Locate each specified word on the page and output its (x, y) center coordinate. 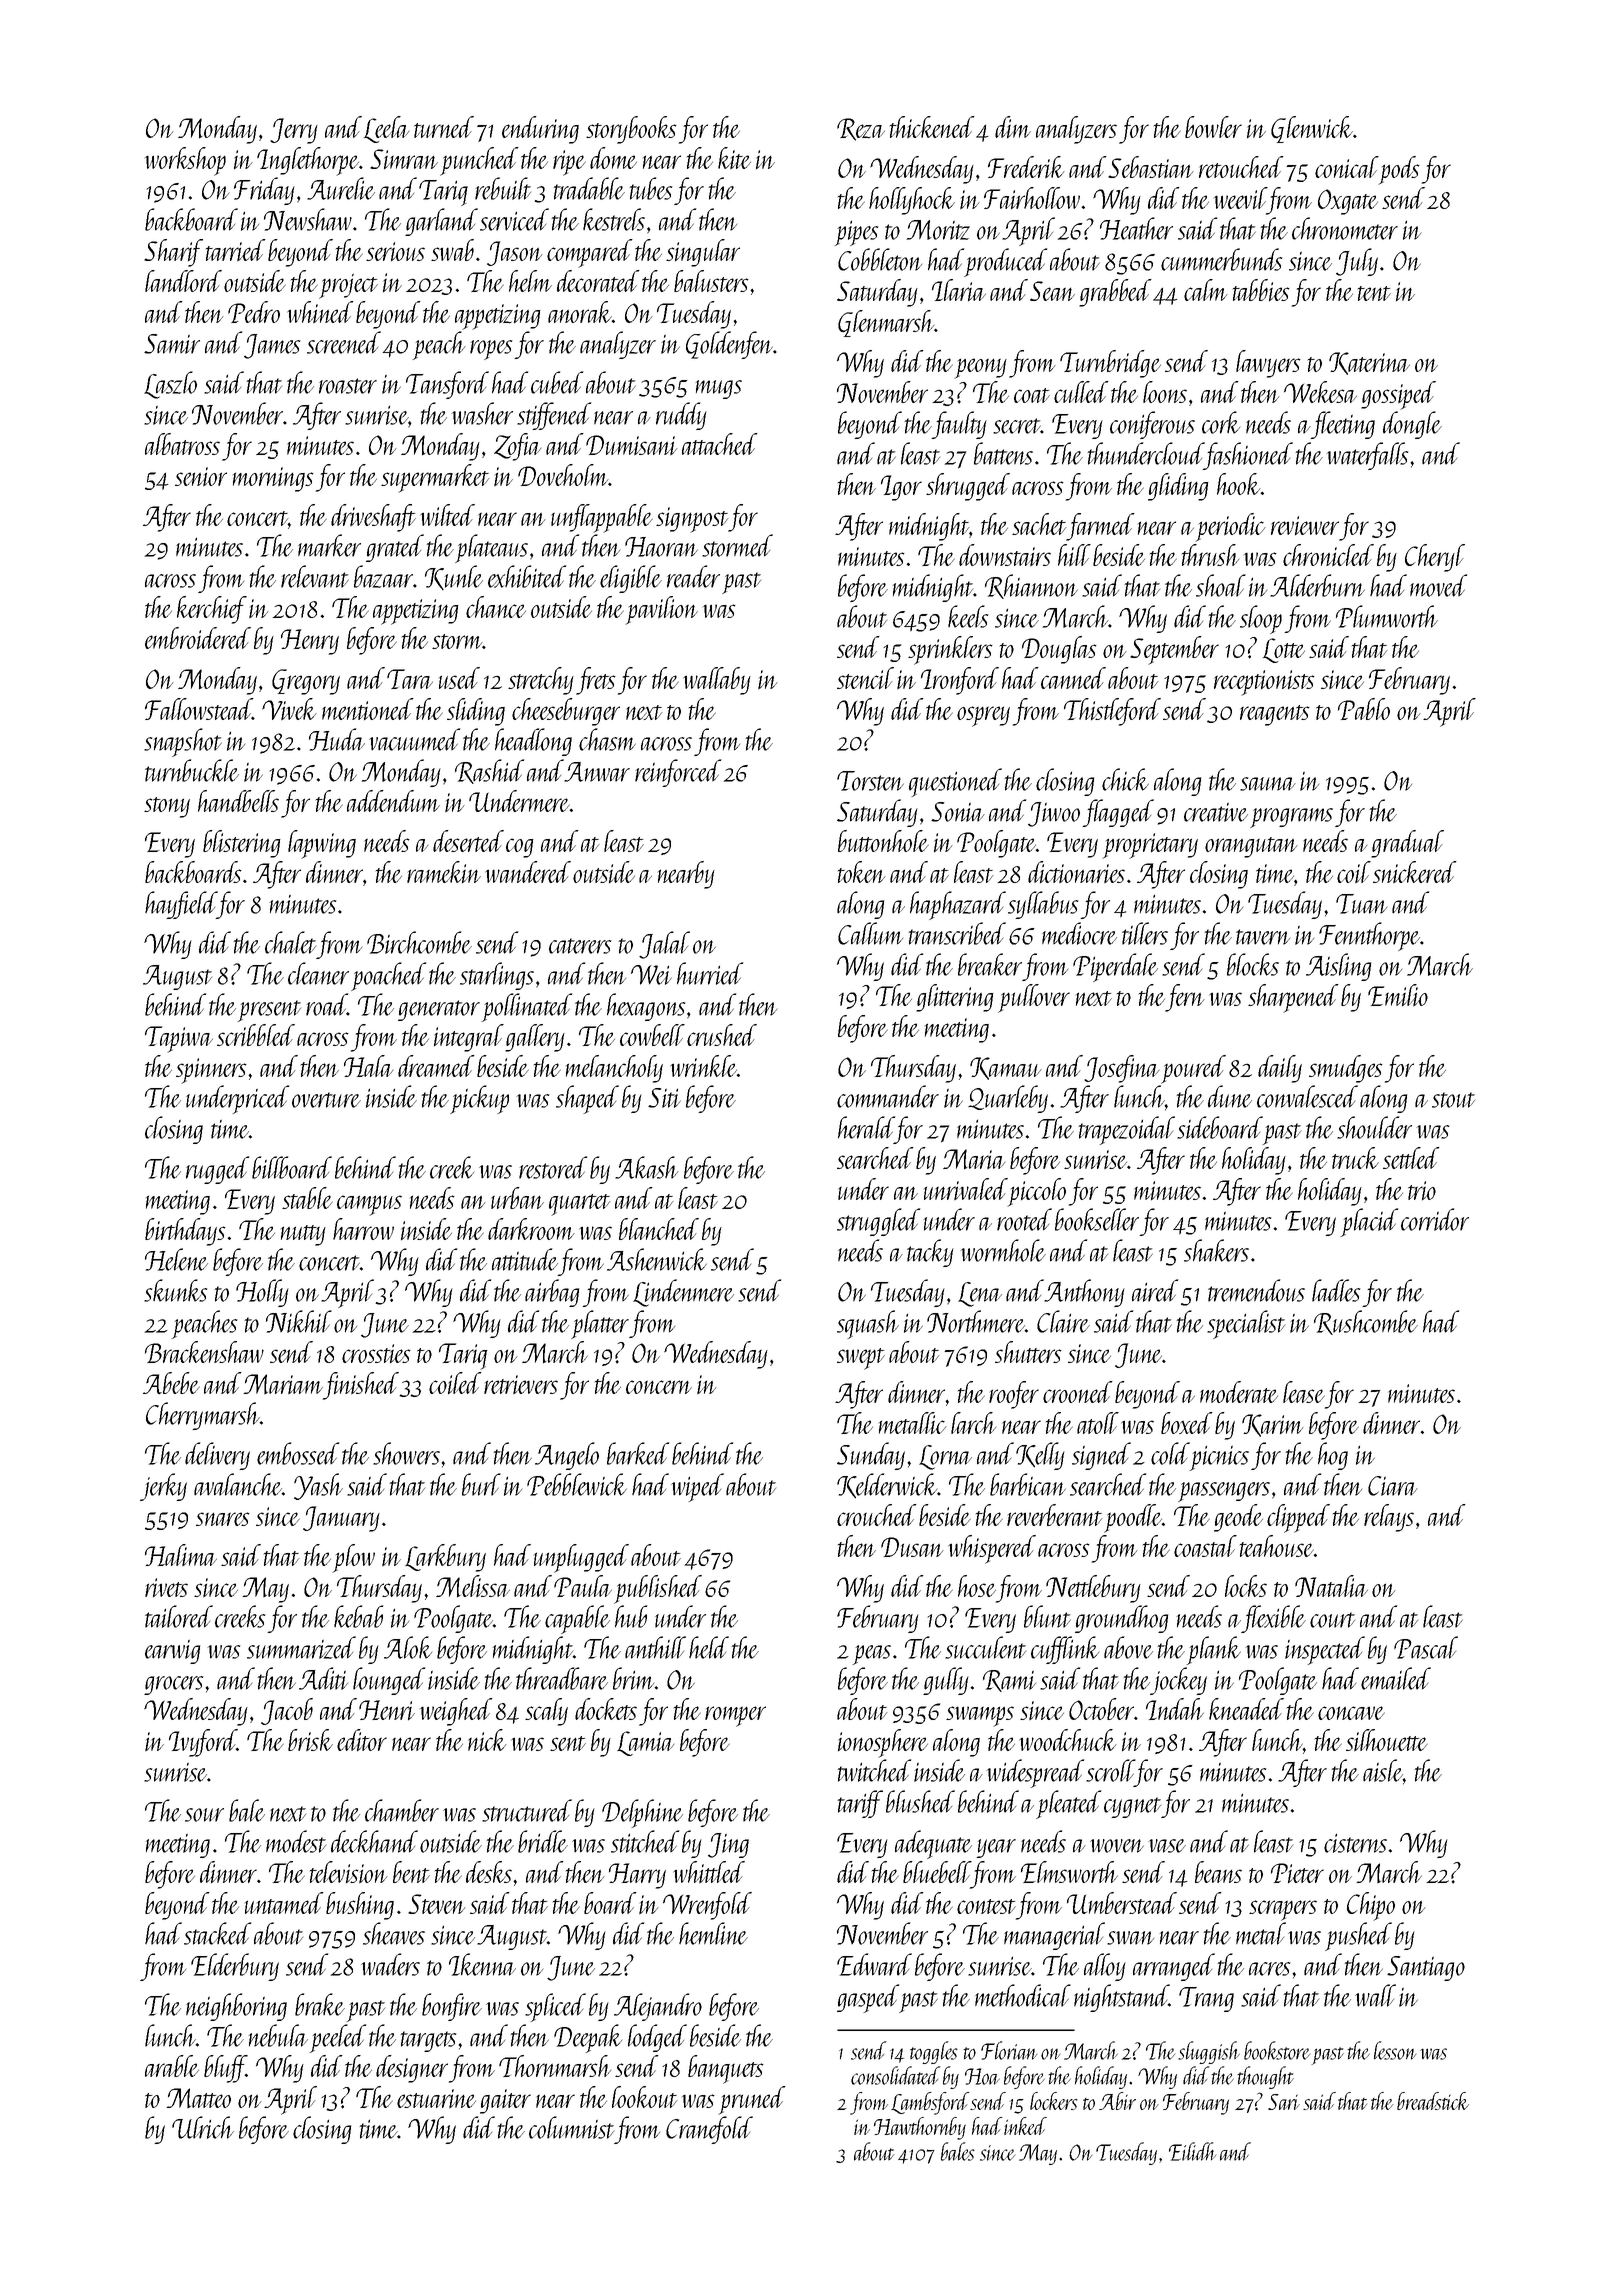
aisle (1383, 1770)
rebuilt (503, 188)
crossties (376, 1353)
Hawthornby (920, 2128)
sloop (1261, 619)
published (658, 1589)
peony (980, 368)
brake (320, 2004)
